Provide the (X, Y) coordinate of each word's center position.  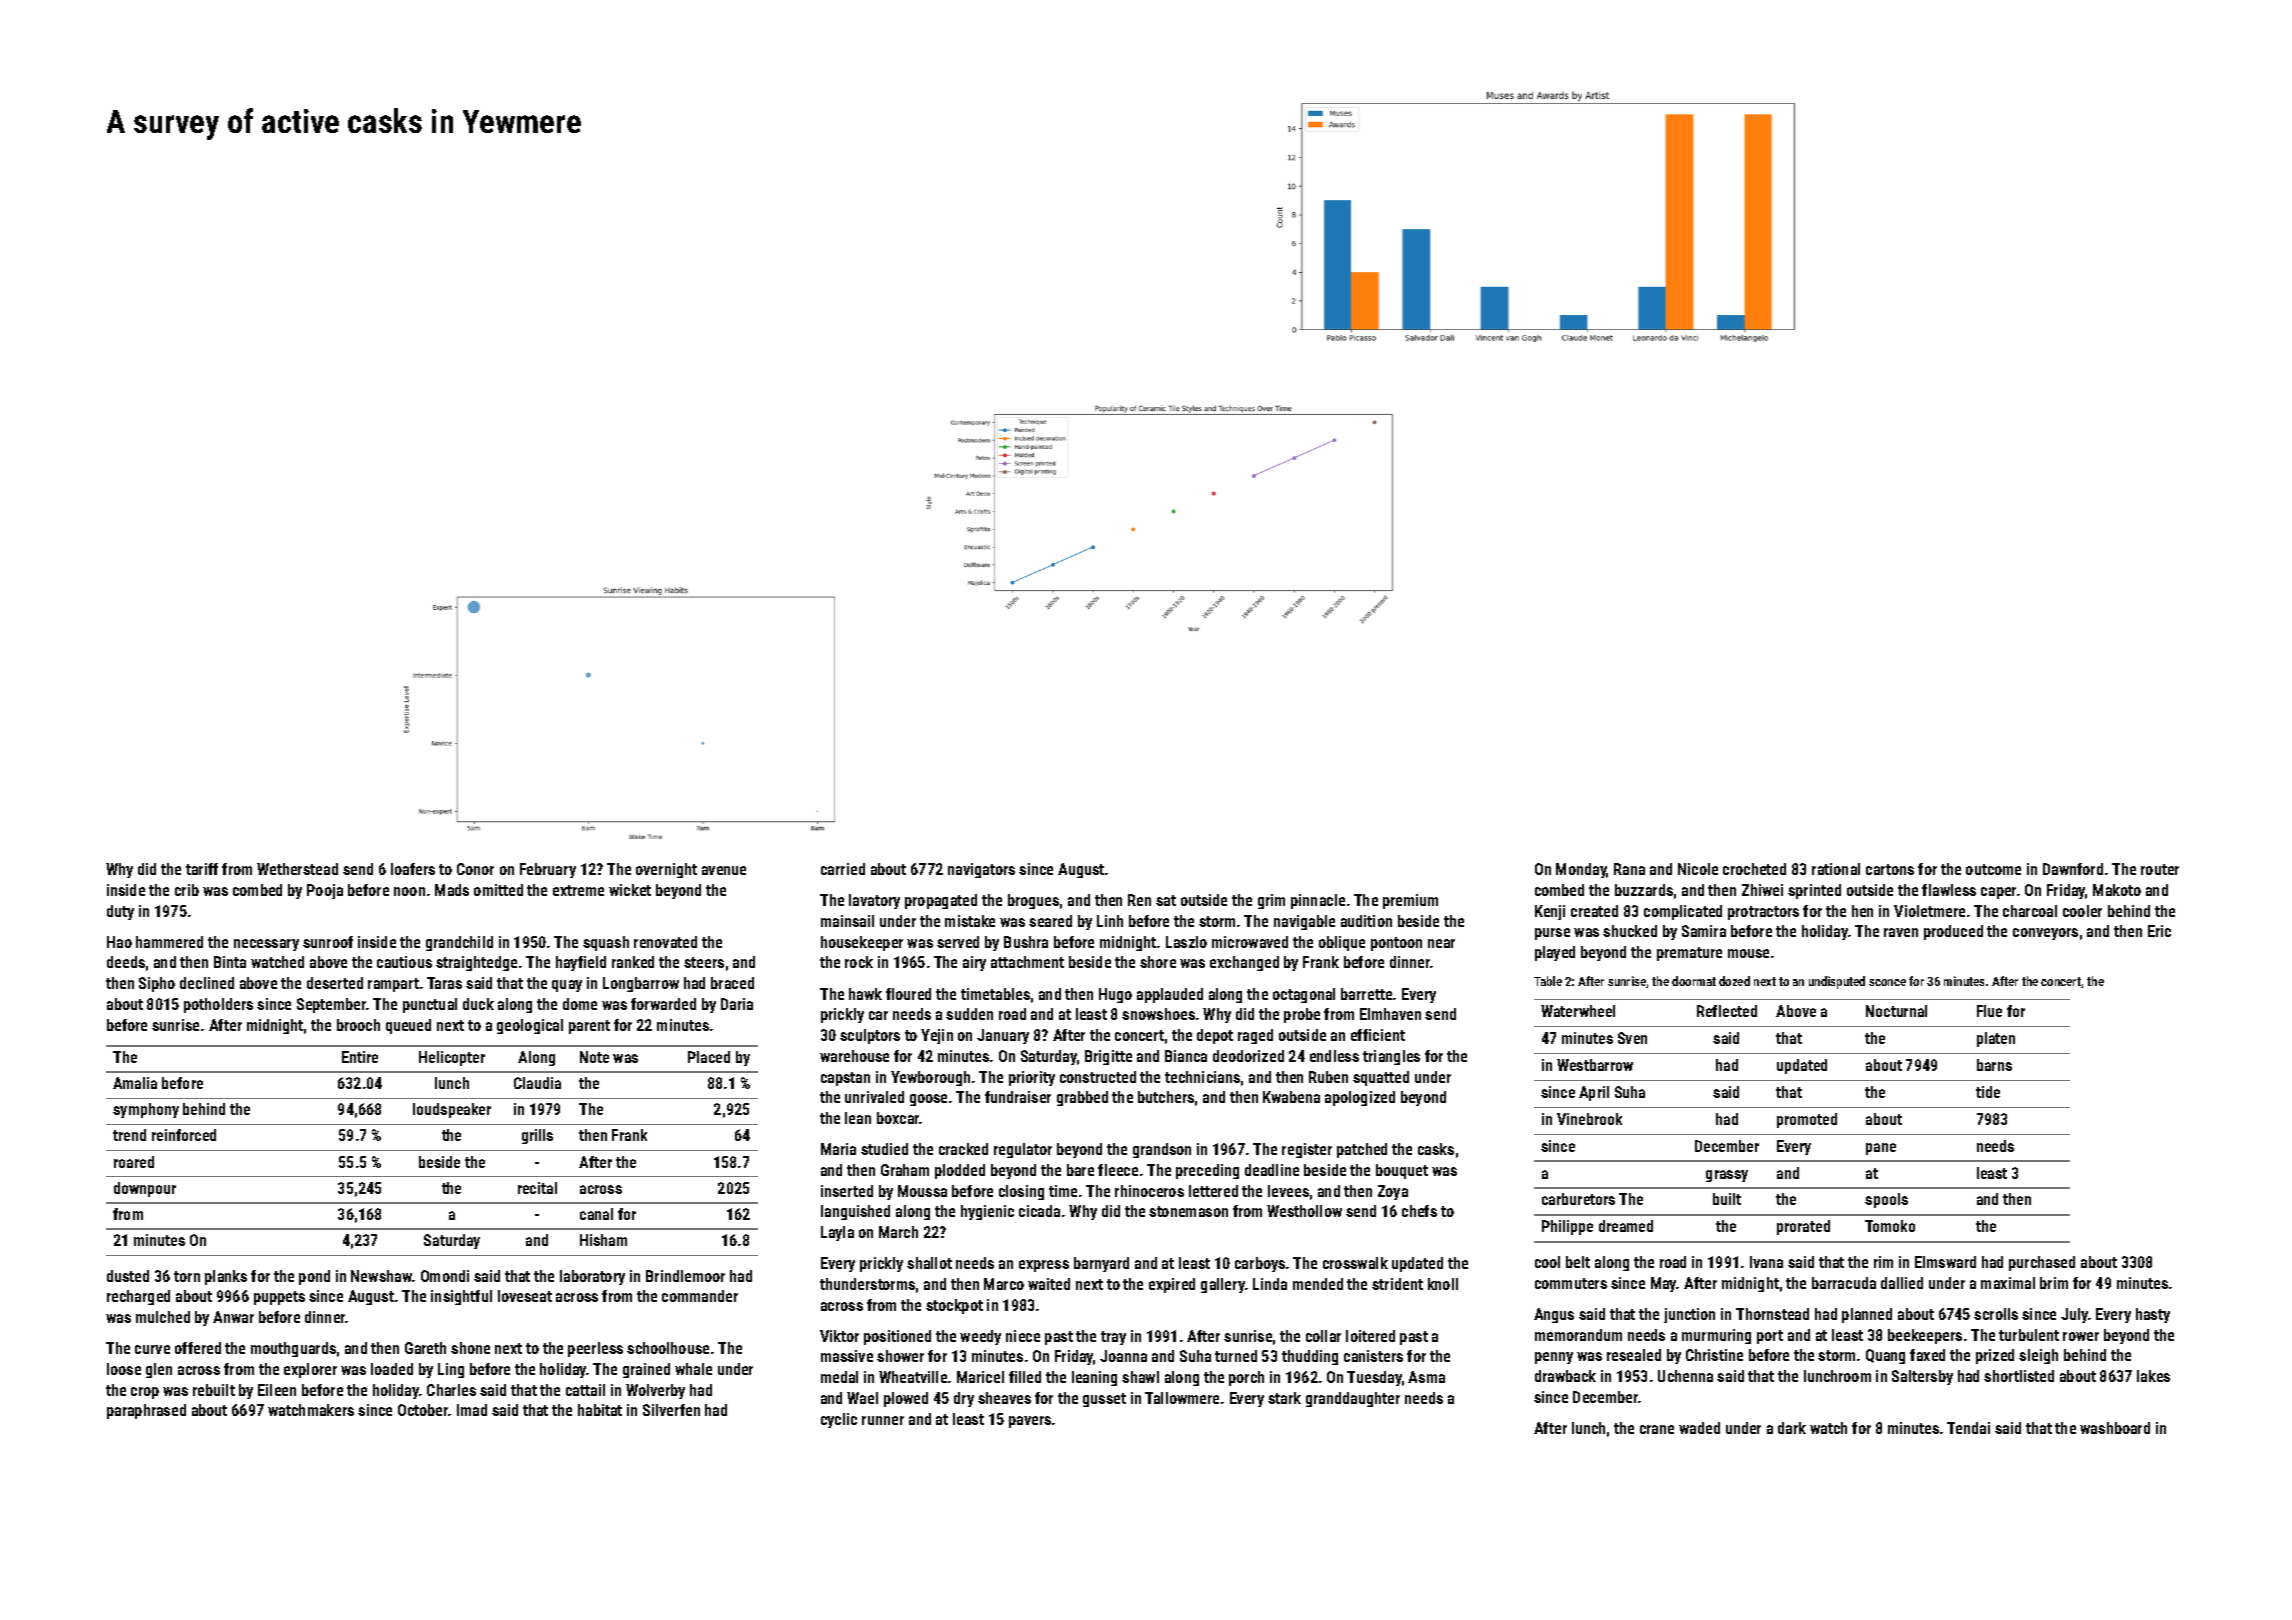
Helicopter (452, 1058)
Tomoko (1890, 1226)
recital (537, 1188)
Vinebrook (1589, 1119)
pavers (1030, 1422)
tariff (202, 869)
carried (843, 869)
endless (1334, 1056)
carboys (1260, 1264)
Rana (1629, 869)
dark (1792, 1428)
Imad (472, 1410)
